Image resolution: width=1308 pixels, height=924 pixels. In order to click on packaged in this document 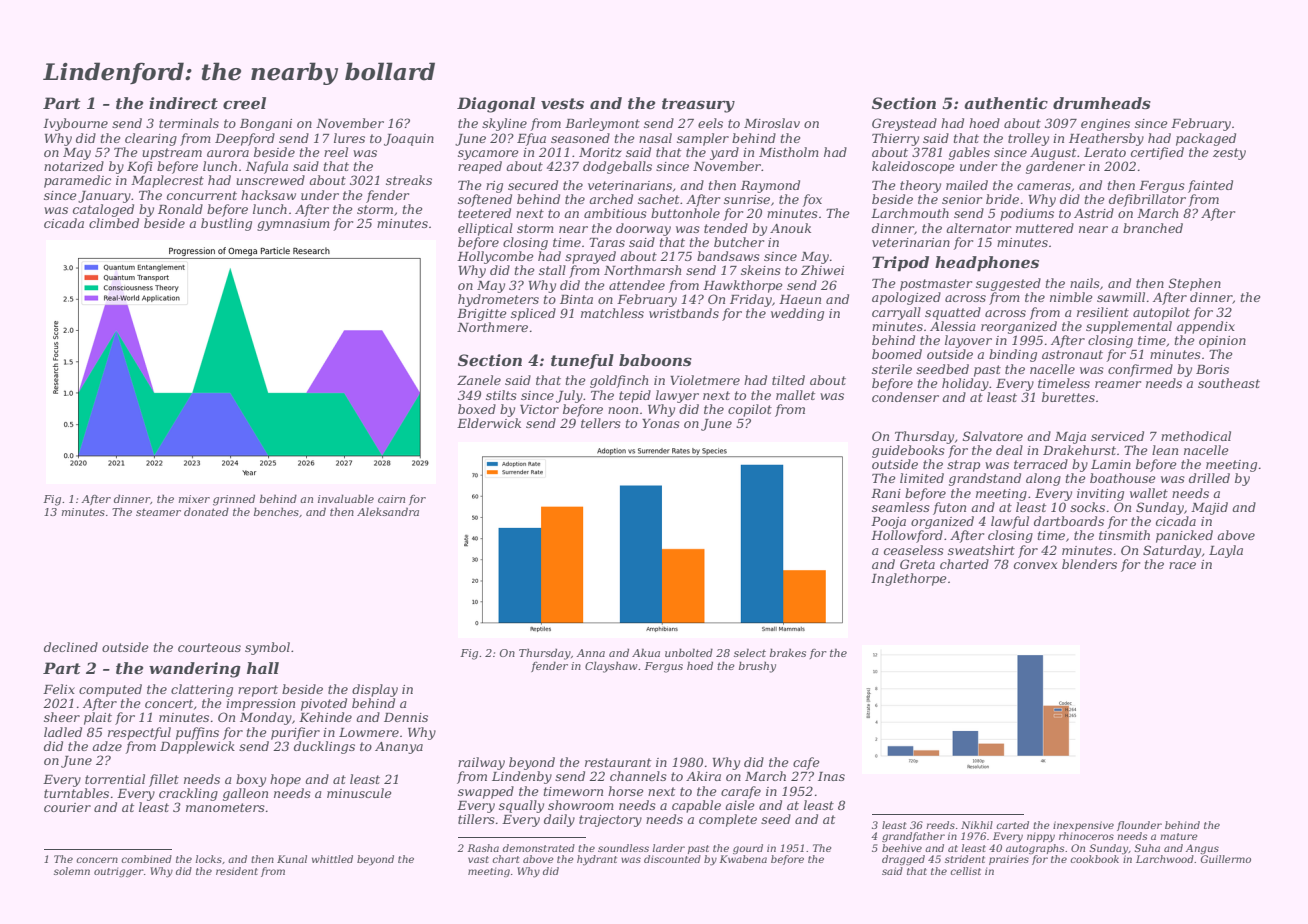, I will do `click(1206, 139)`.
